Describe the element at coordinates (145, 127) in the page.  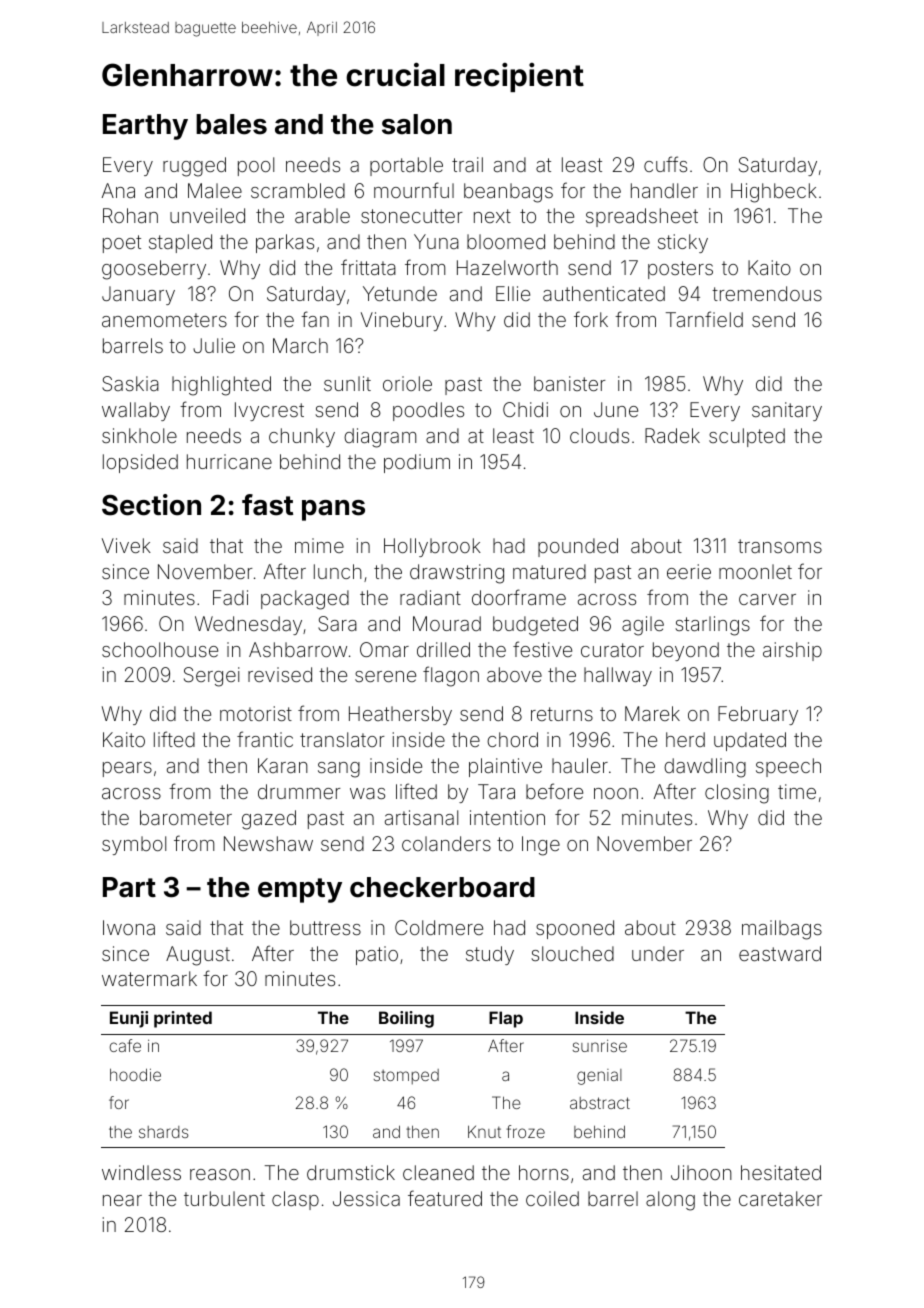
I see `Earthy` at that location.
